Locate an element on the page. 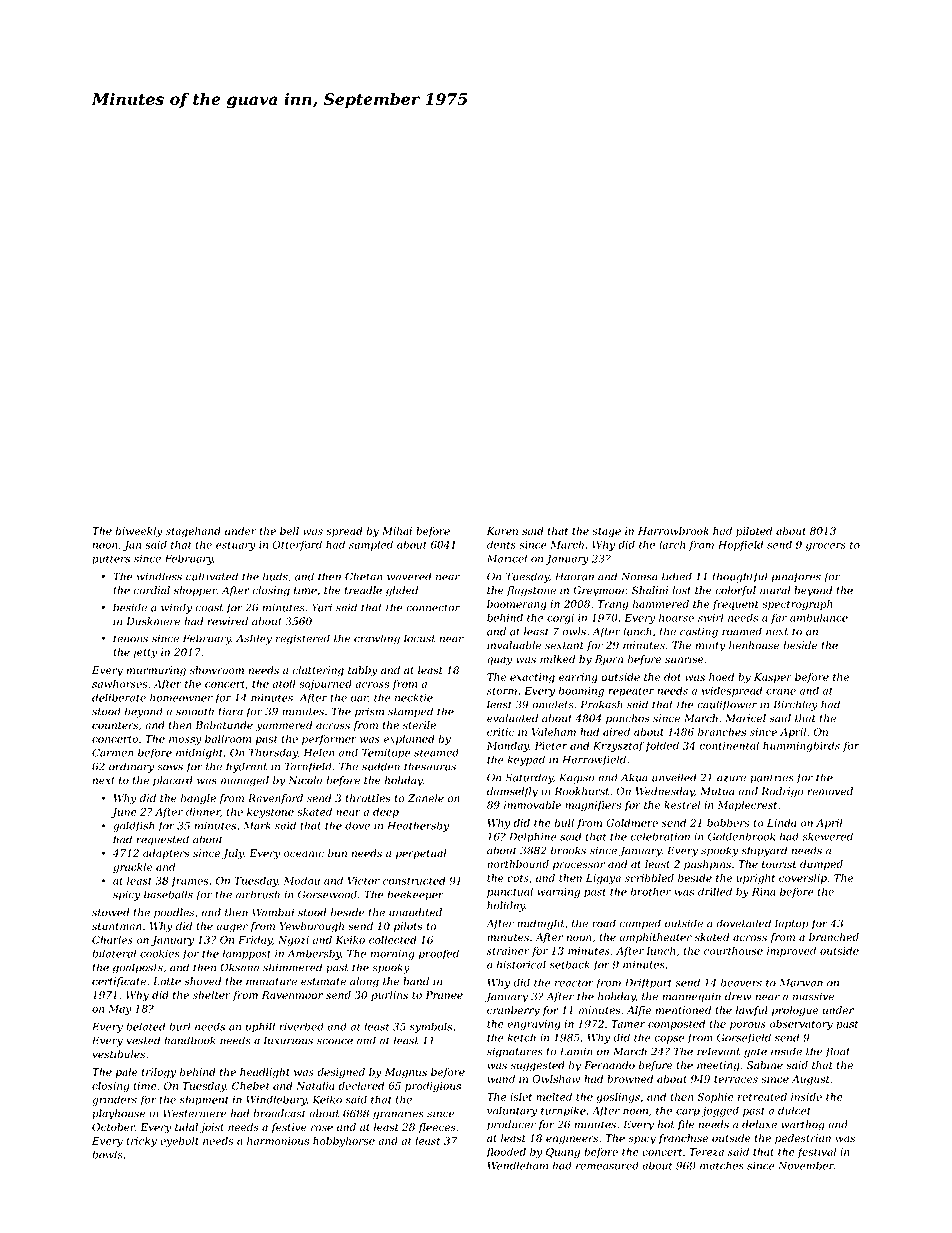 This image has width=952, height=1233. bell is located at coordinates (289, 531).
